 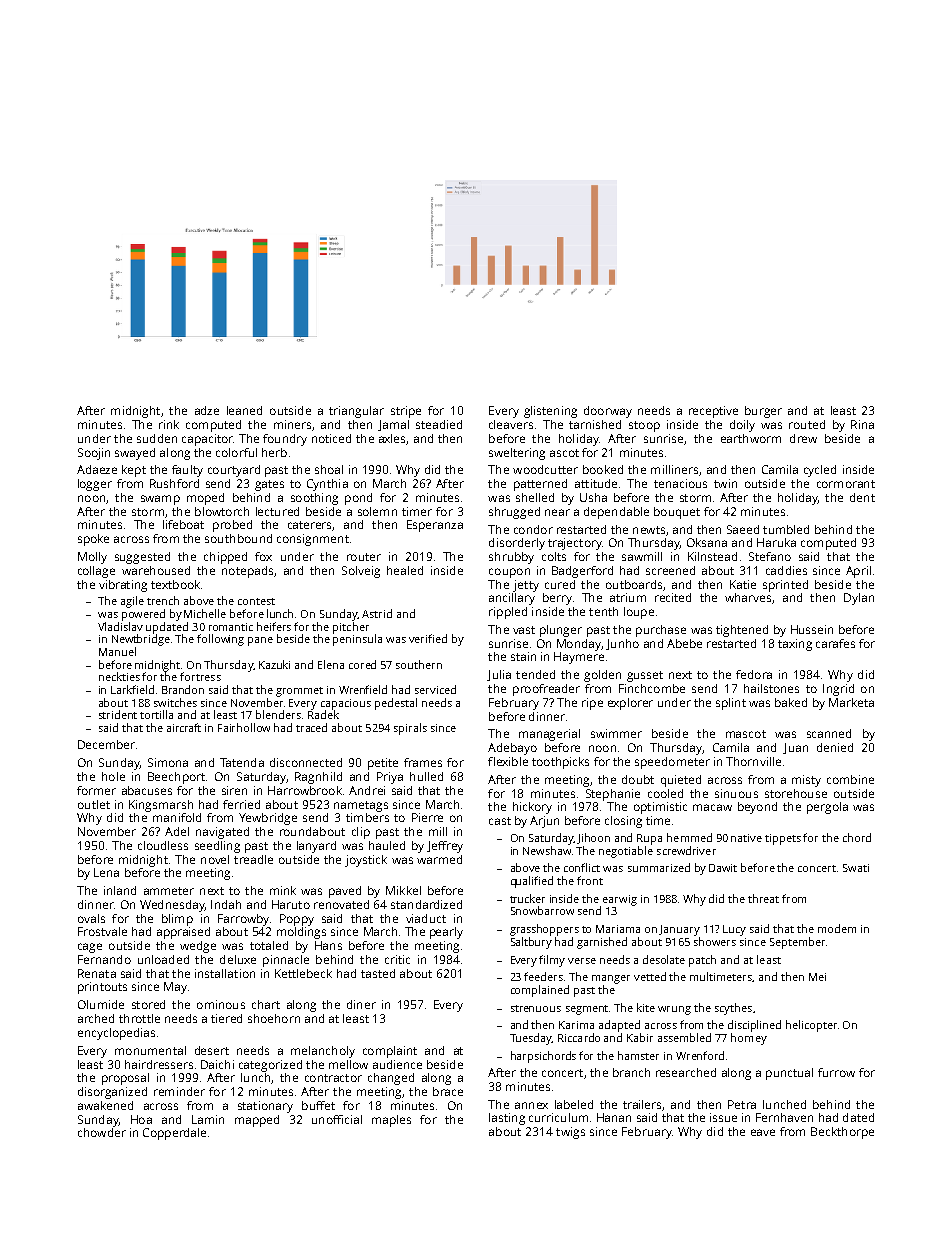 What do you see at coordinates (508, 613) in the screenshot?
I see `rippled` at bounding box center [508, 613].
